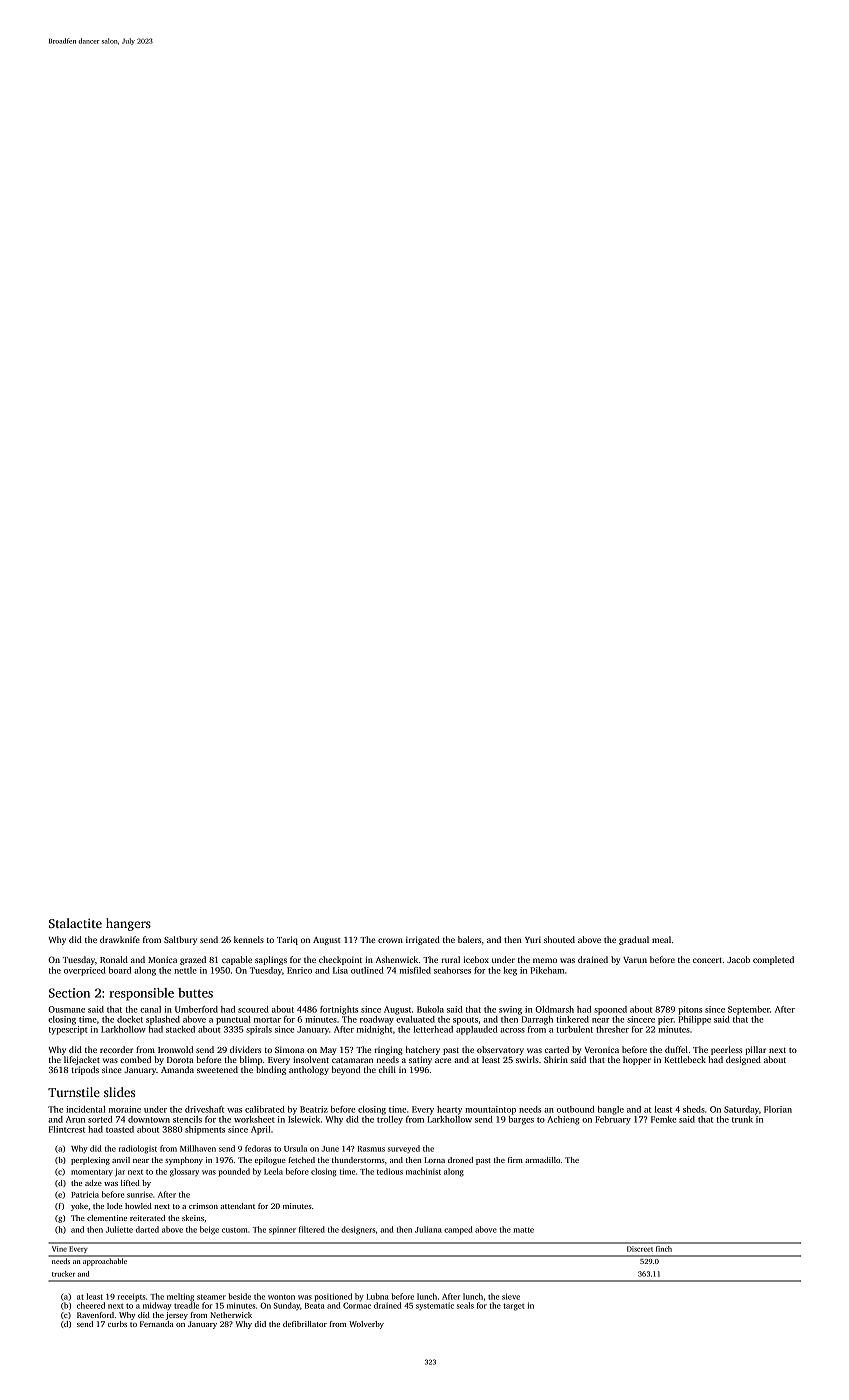  I want to click on meal, so click(661, 939).
